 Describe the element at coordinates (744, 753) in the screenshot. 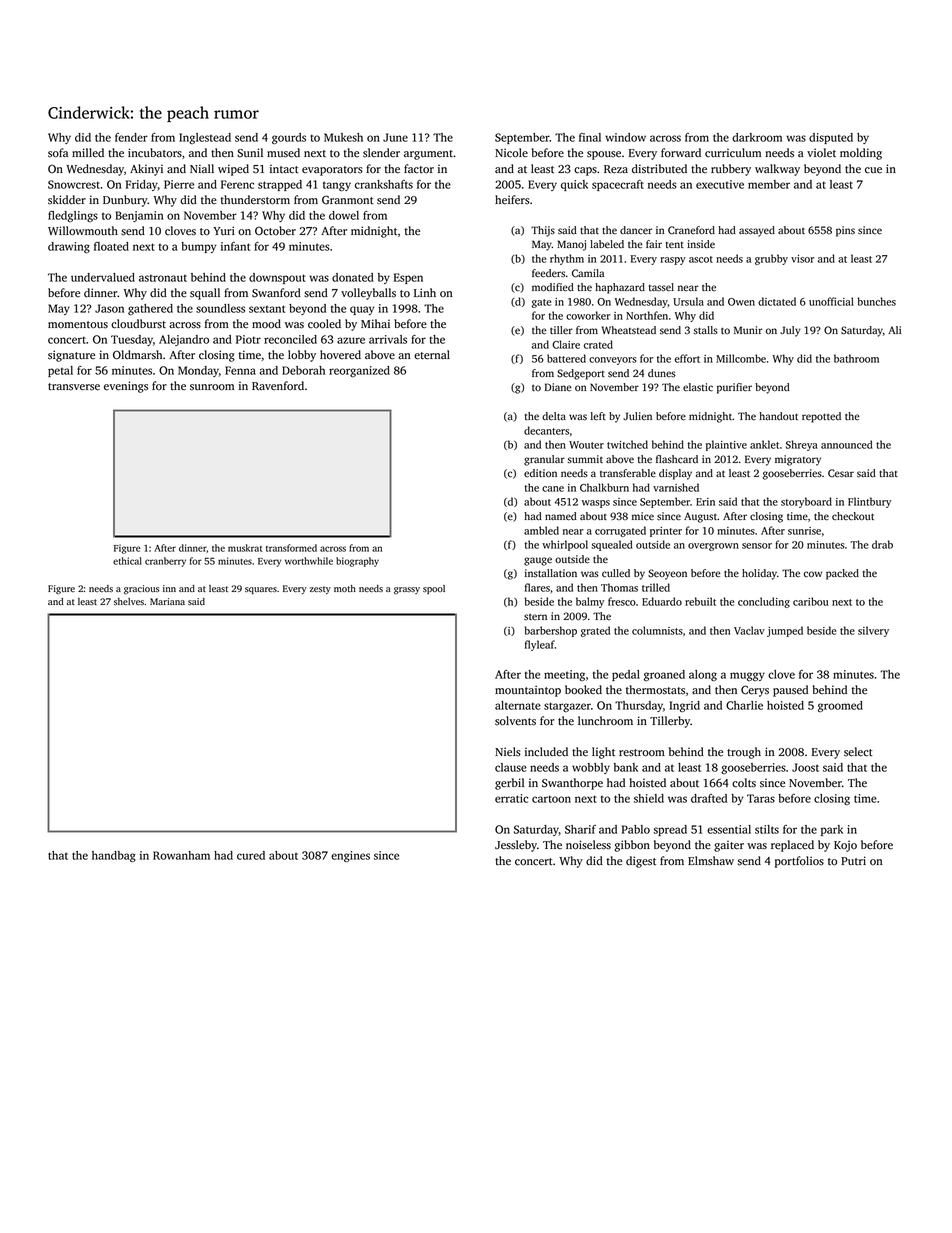

I see `trough` at that location.
